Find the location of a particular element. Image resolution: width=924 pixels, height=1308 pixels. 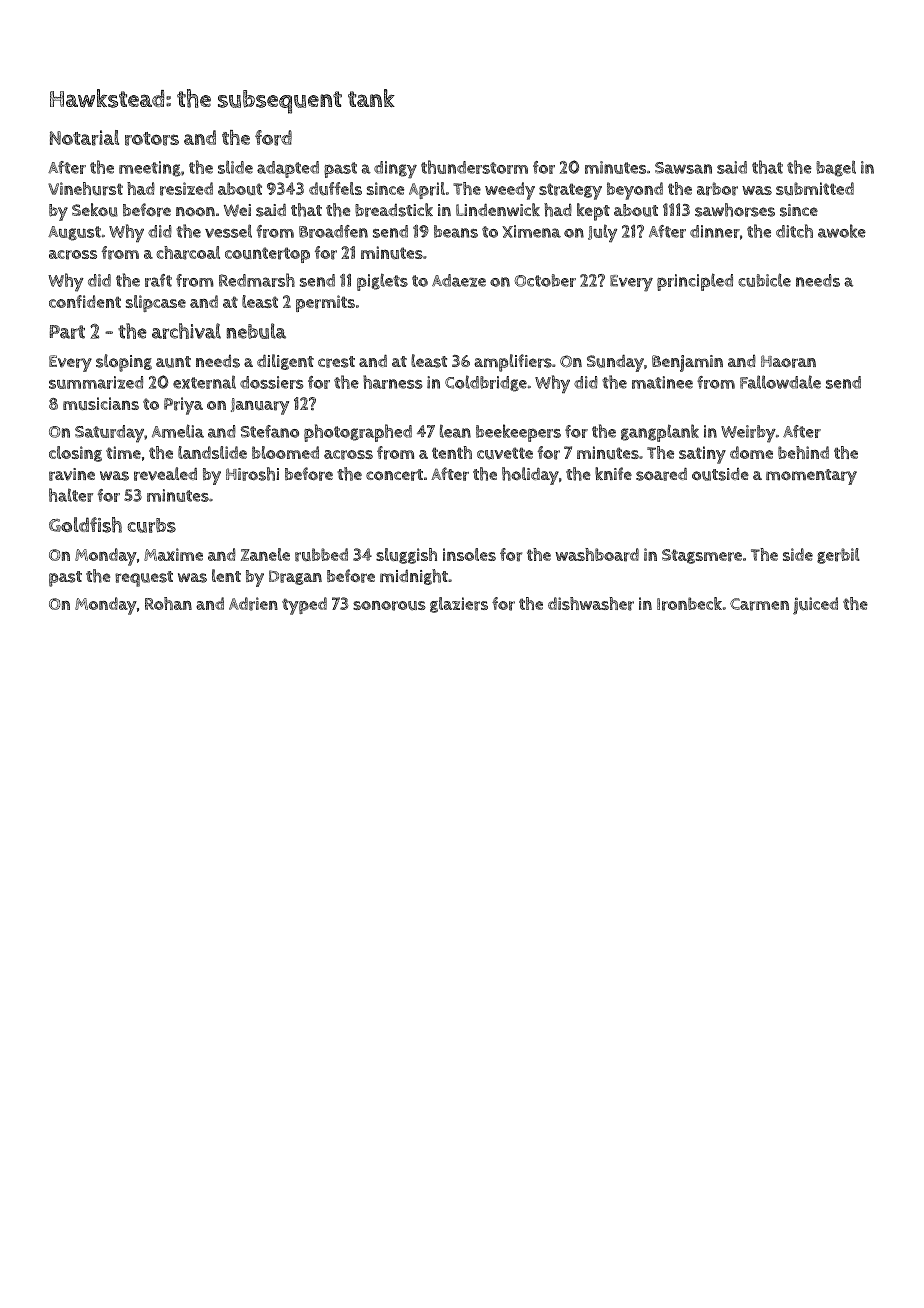

closing is located at coordinates (75, 454).
